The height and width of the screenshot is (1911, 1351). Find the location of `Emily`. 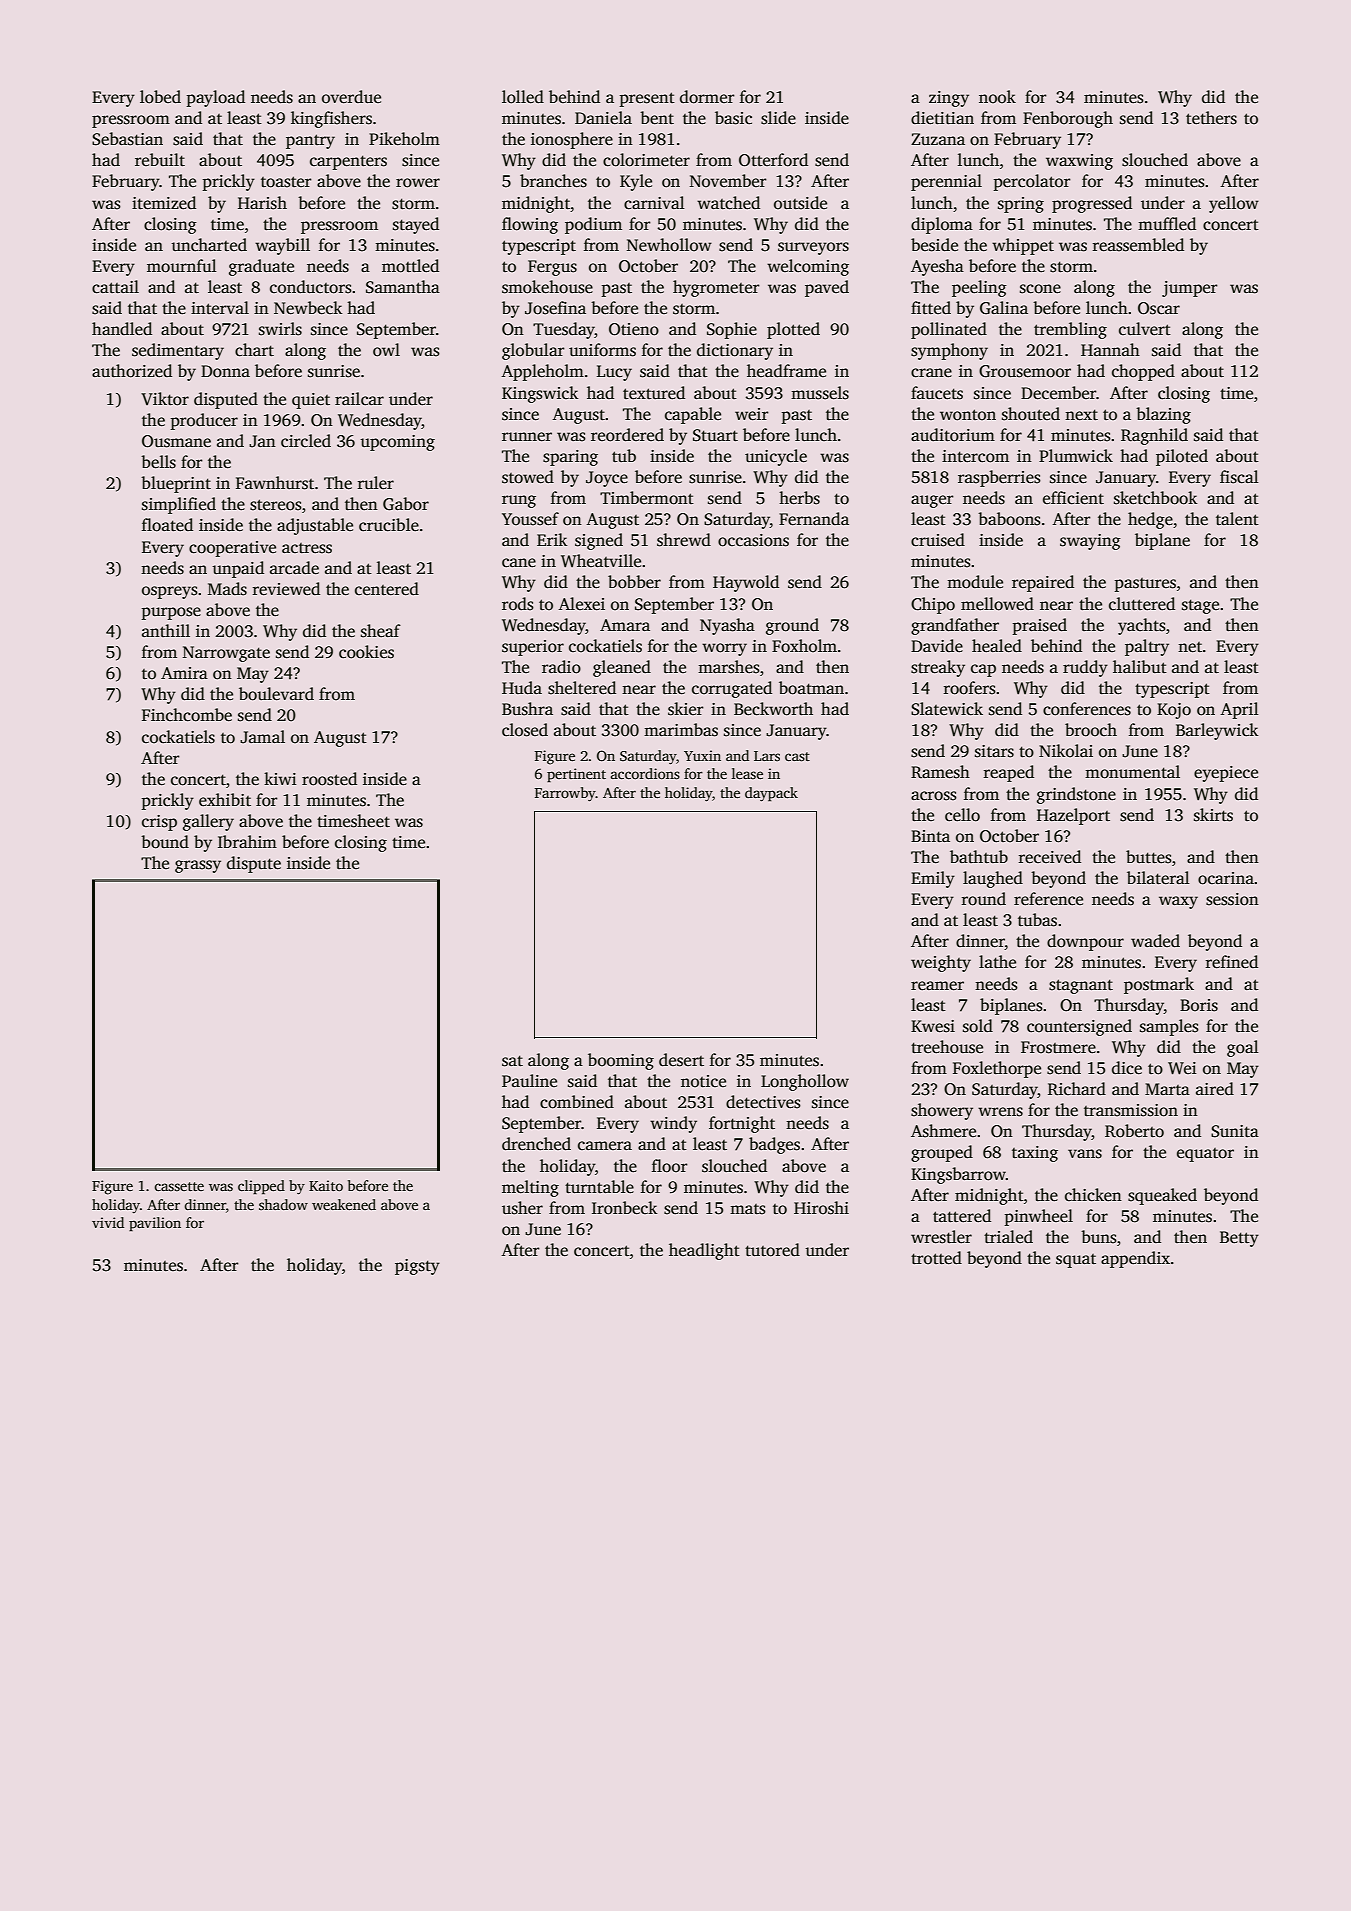

Emily is located at coordinates (933, 879).
